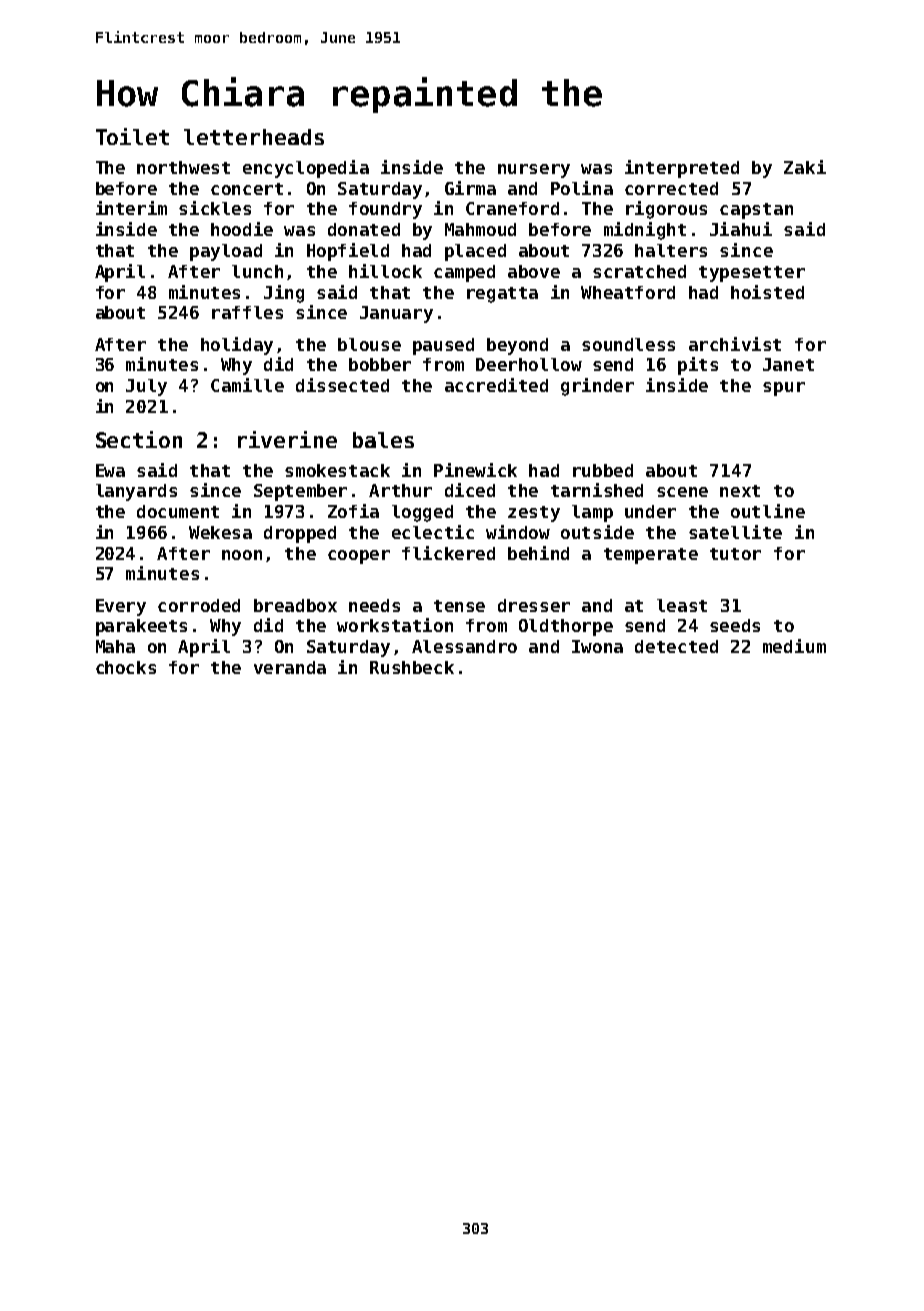 The height and width of the image is (1311, 924). What do you see at coordinates (788, 364) in the image?
I see `Janet` at bounding box center [788, 364].
